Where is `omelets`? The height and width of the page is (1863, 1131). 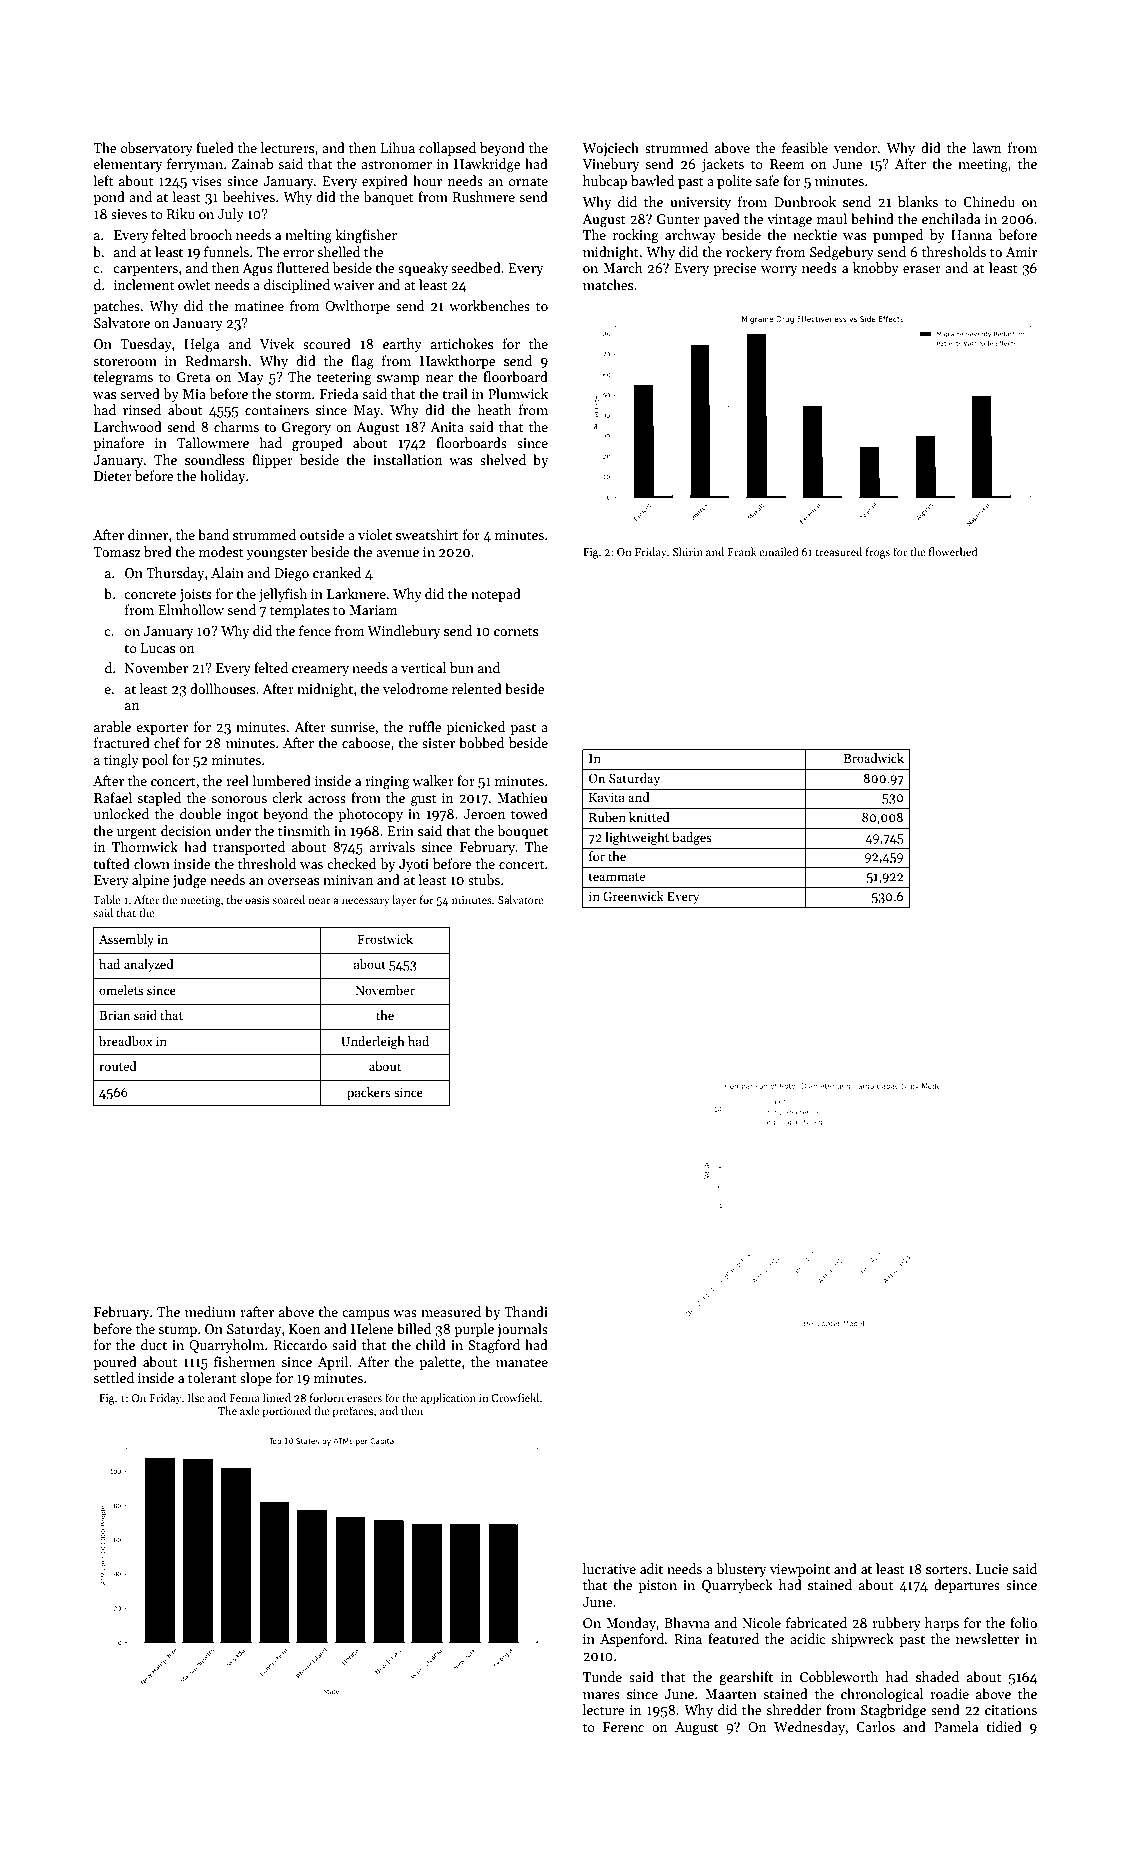
omelets is located at coordinates (121, 990).
